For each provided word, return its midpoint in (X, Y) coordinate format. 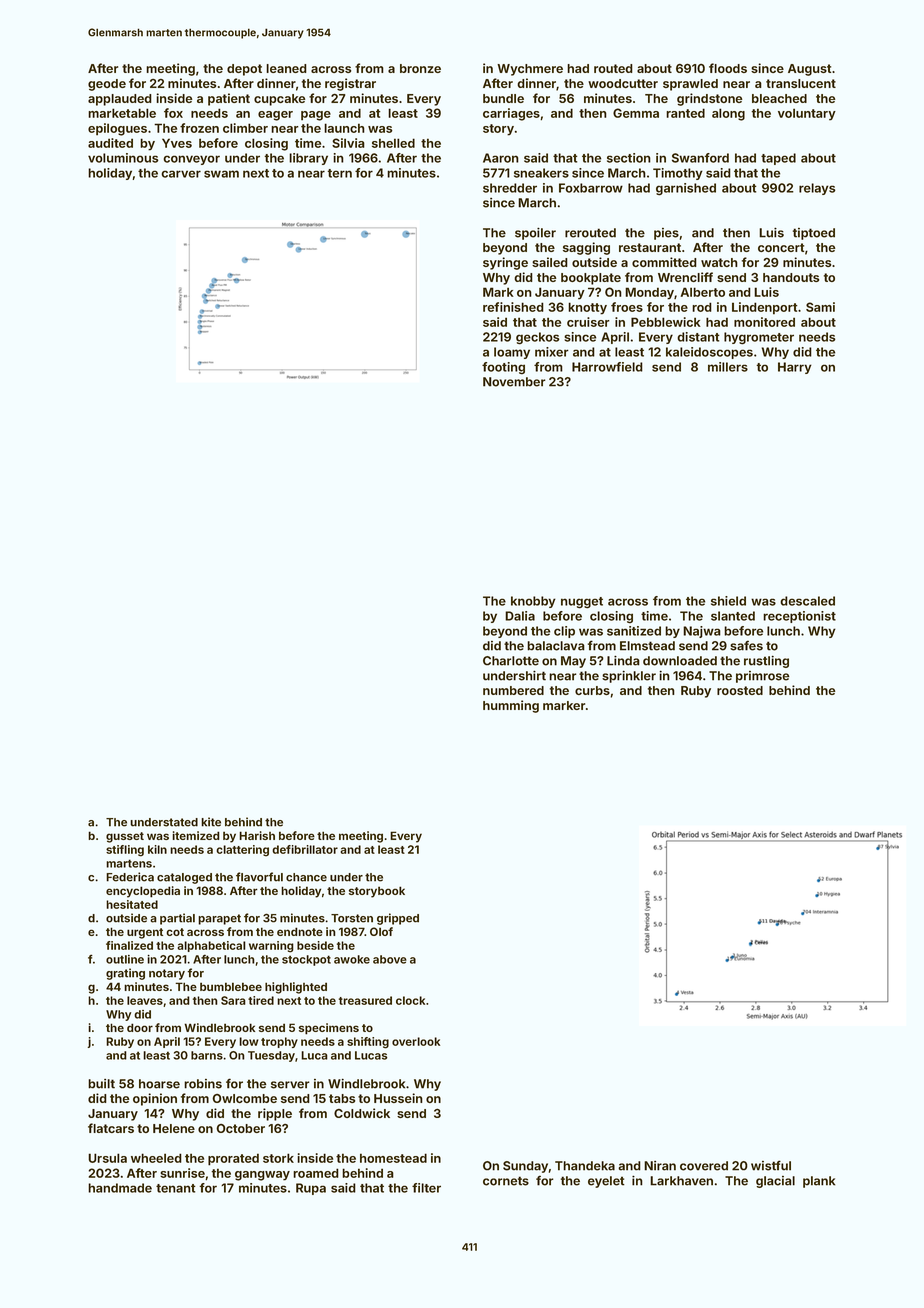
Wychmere (530, 70)
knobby (533, 602)
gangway (262, 1176)
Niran (660, 1166)
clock (410, 1000)
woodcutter (623, 83)
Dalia (520, 616)
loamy (512, 353)
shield (728, 601)
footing (503, 368)
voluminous (123, 158)
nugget (582, 603)
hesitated (132, 904)
